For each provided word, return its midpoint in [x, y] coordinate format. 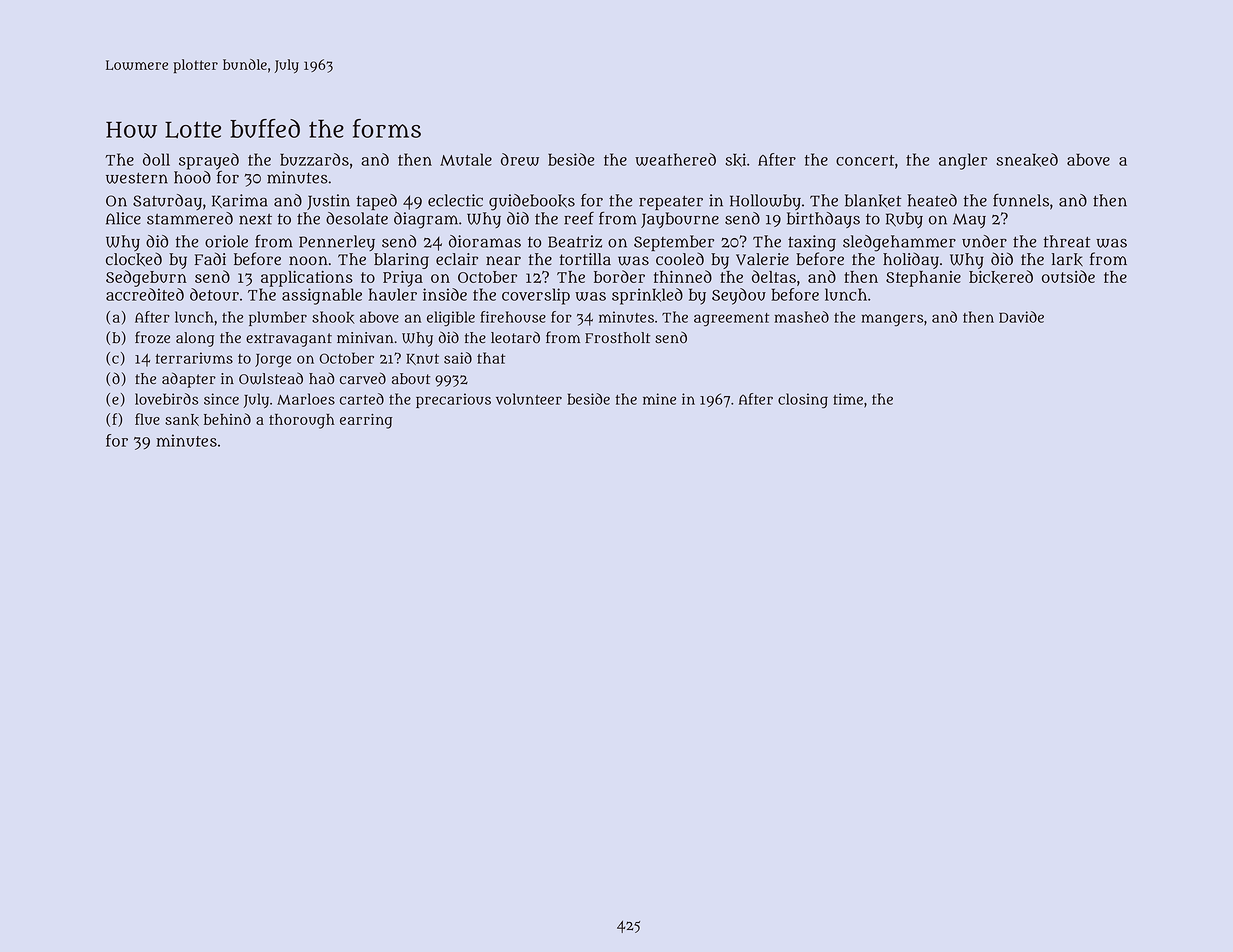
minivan [365, 338]
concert [865, 160]
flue [147, 419]
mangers [892, 320]
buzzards [314, 159]
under [984, 241]
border [619, 276]
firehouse [513, 317]
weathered [675, 159]
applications [307, 279]
